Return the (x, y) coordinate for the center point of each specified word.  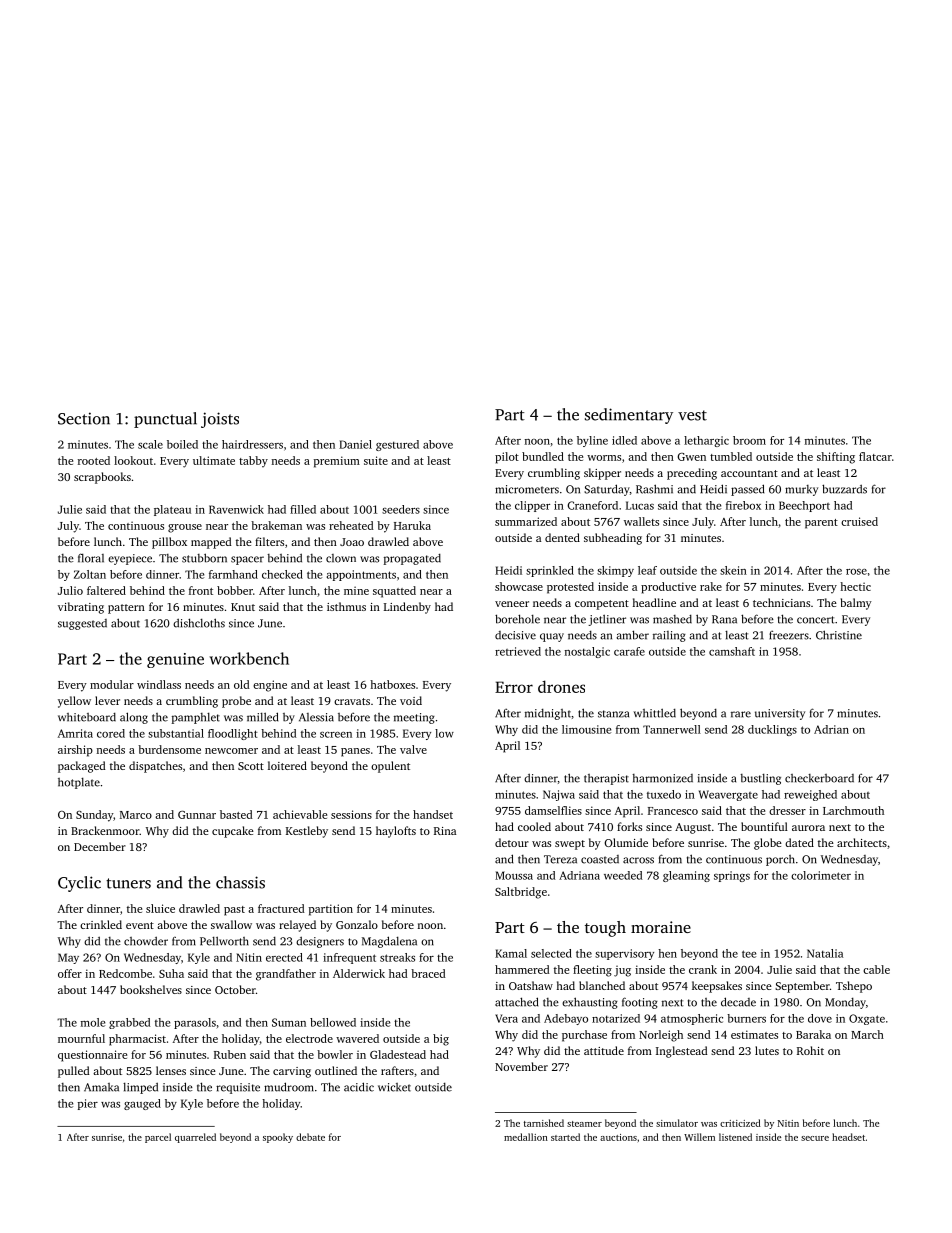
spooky (278, 1138)
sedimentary (629, 416)
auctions (618, 1137)
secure (815, 1138)
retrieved (518, 651)
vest (692, 415)
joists (220, 420)
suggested (82, 624)
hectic (855, 586)
